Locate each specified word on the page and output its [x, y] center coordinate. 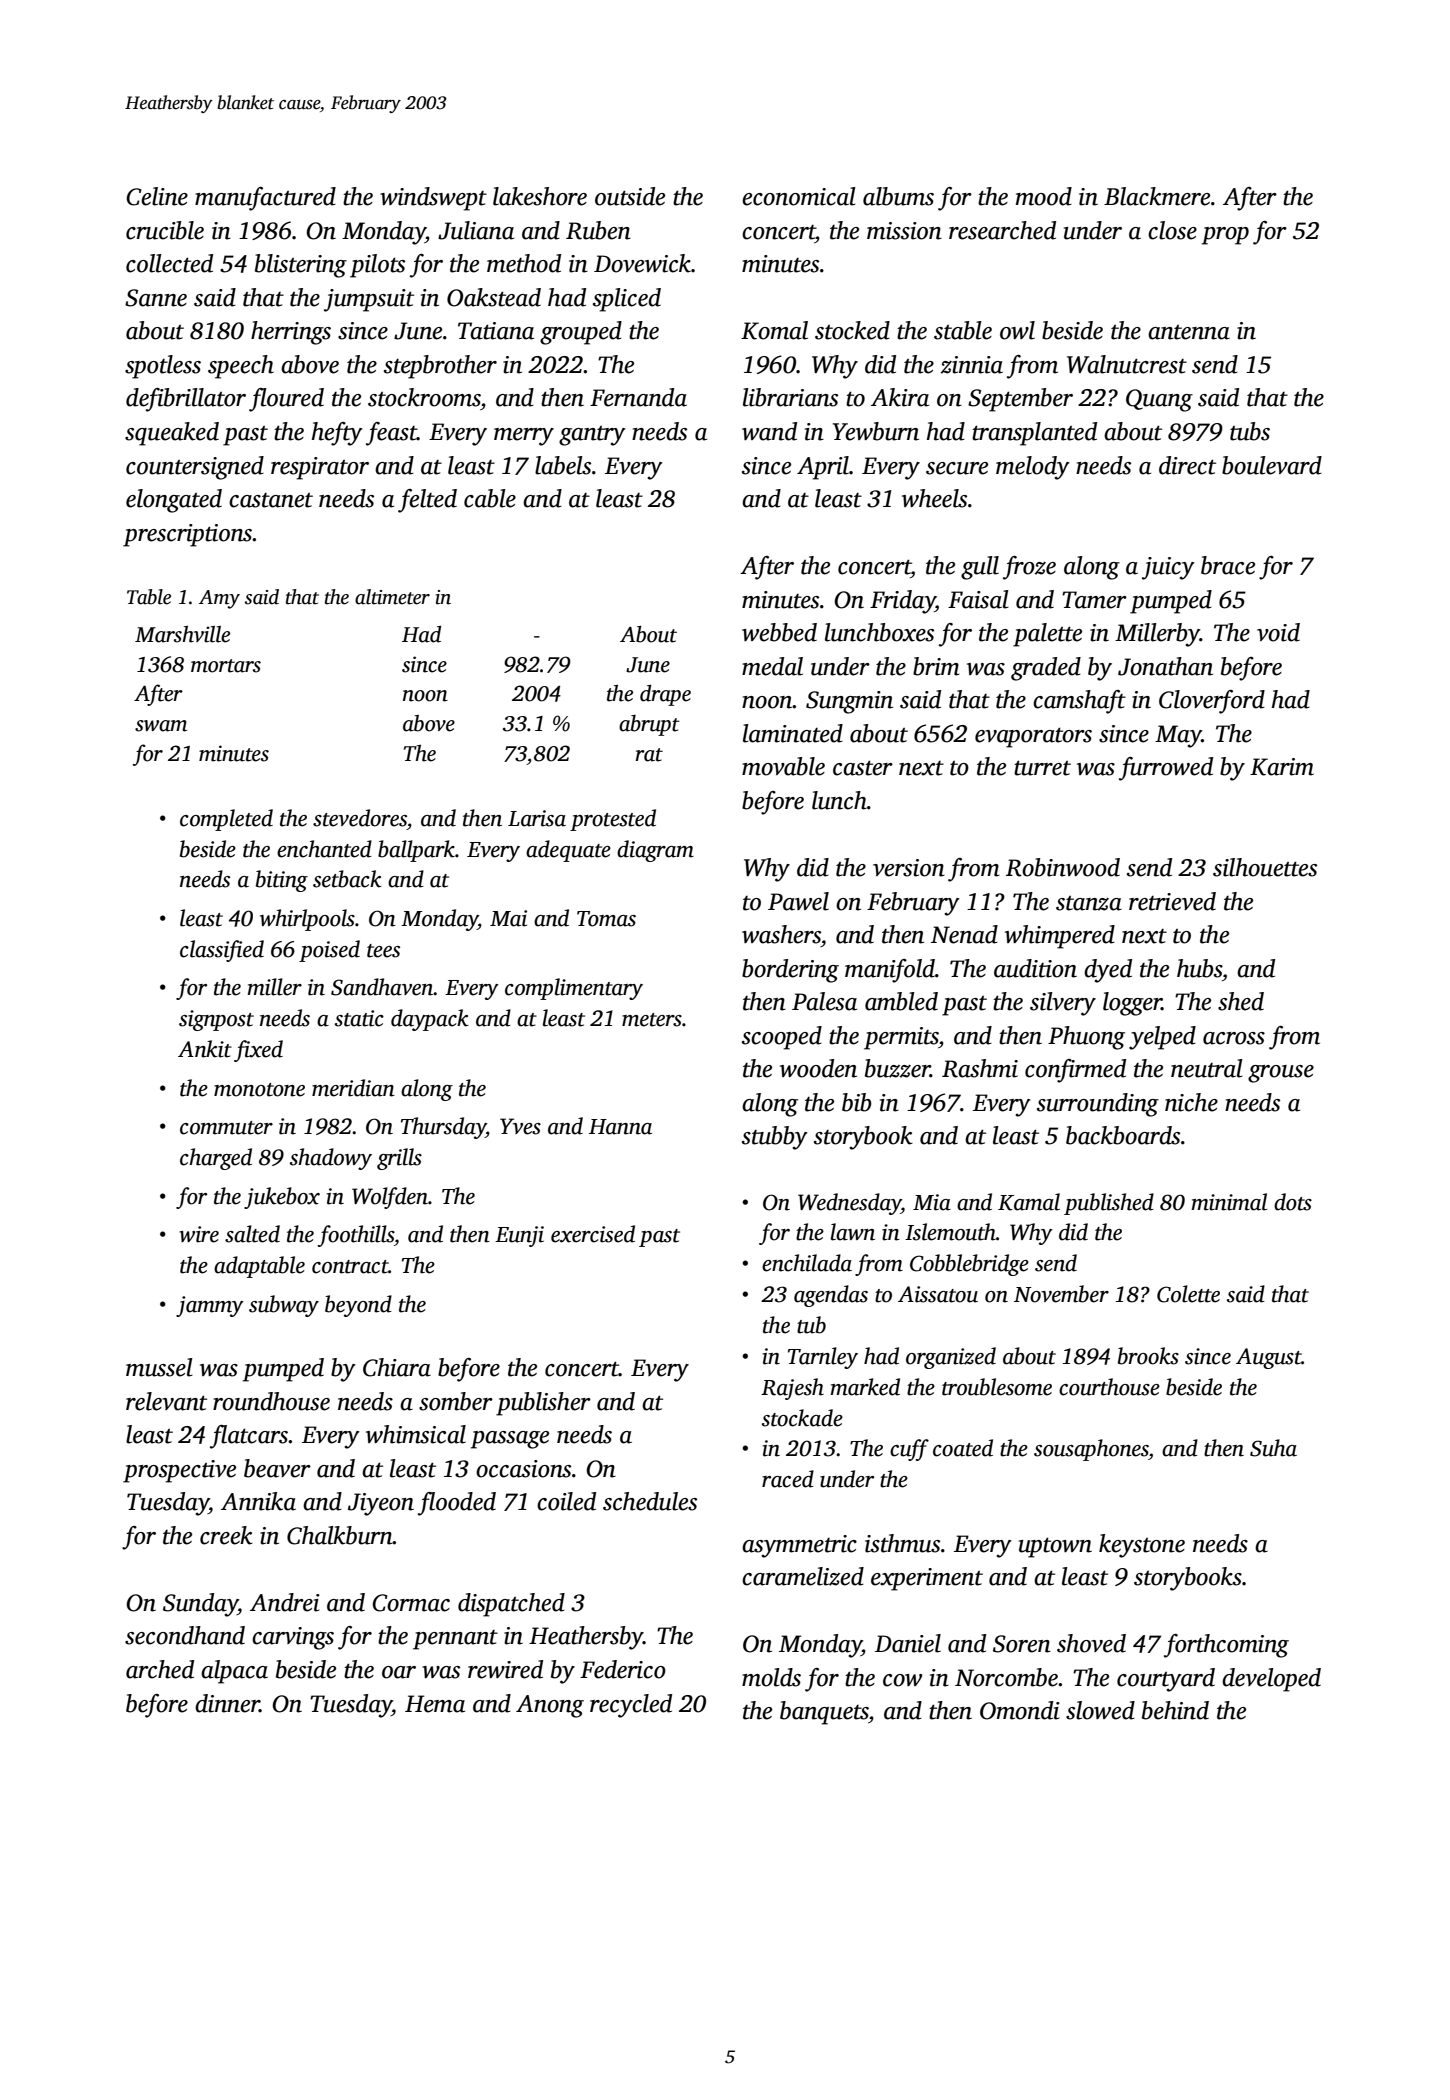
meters [652, 1020]
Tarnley [823, 1358]
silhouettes [1265, 867]
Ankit [205, 1049]
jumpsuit [369, 300]
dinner [227, 1703]
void [1278, 632]
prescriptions [188, 535]
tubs [1250, 431]
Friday [903, 602]
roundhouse [271, 1401]
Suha [1273, 1448]
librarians [790, 397]
